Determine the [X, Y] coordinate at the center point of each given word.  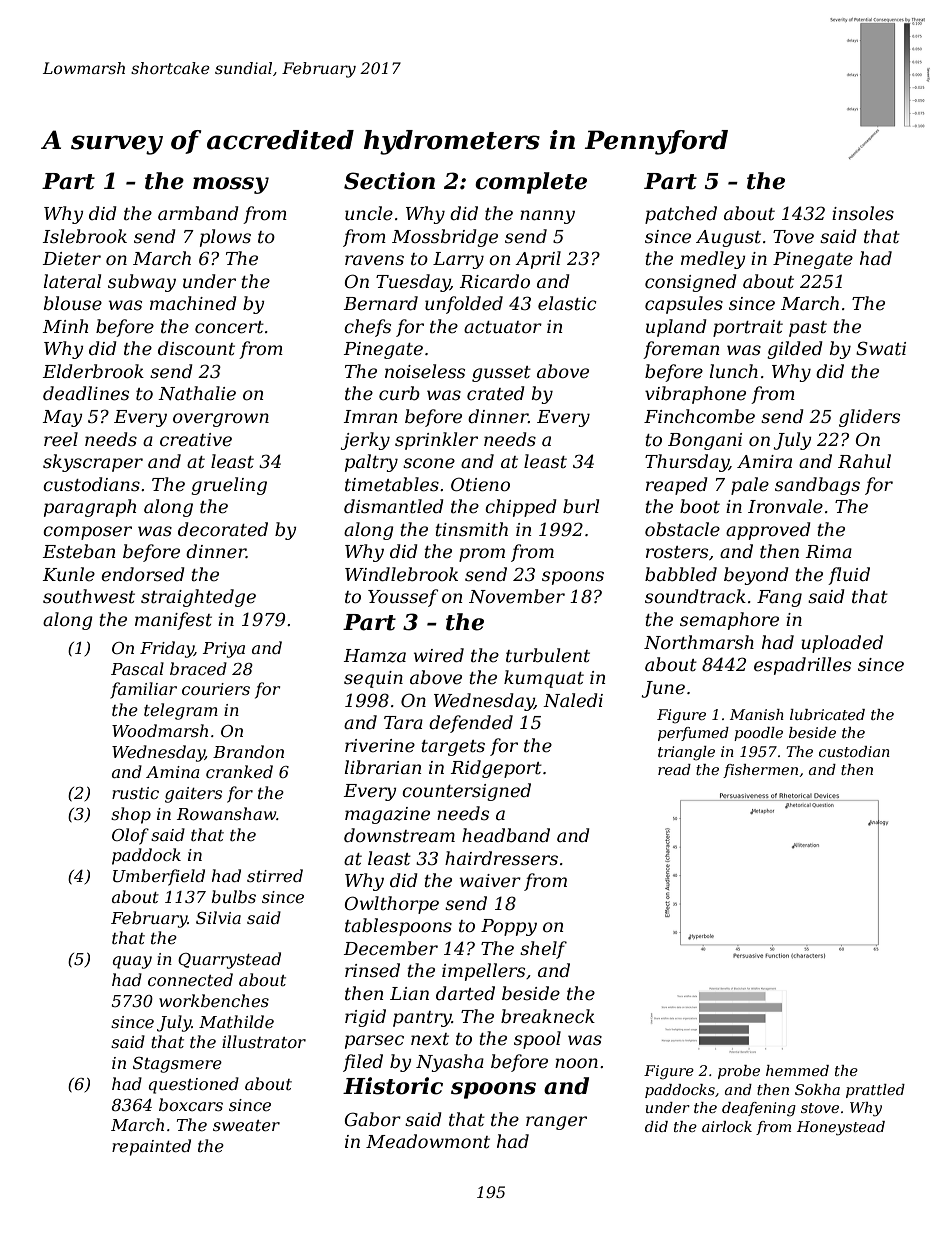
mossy [231, 185]
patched [681, 215]
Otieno [480, 484]
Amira [764, 461]
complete [531, 183]
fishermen [760, 771]
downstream [399, 835]
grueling [229, 486]
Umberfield [159, 877]
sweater [246, 1125]
